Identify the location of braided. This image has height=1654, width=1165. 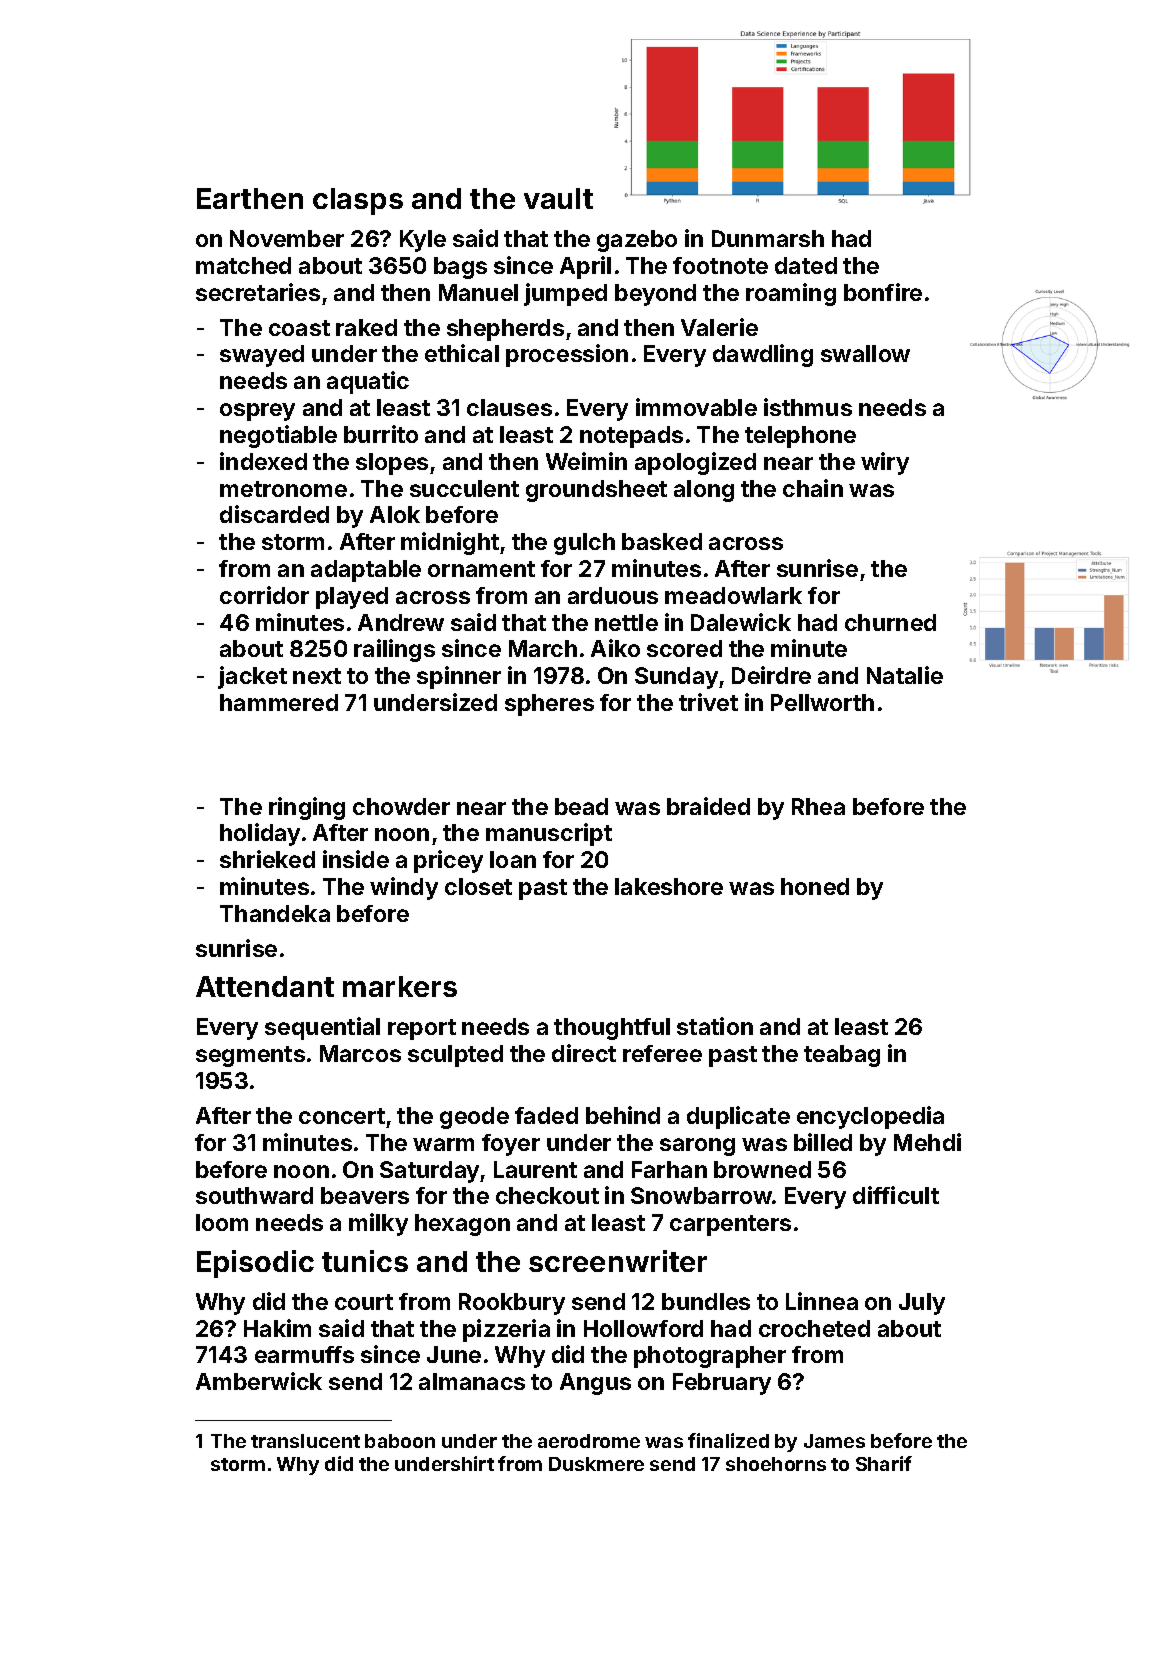
(708, 806).
